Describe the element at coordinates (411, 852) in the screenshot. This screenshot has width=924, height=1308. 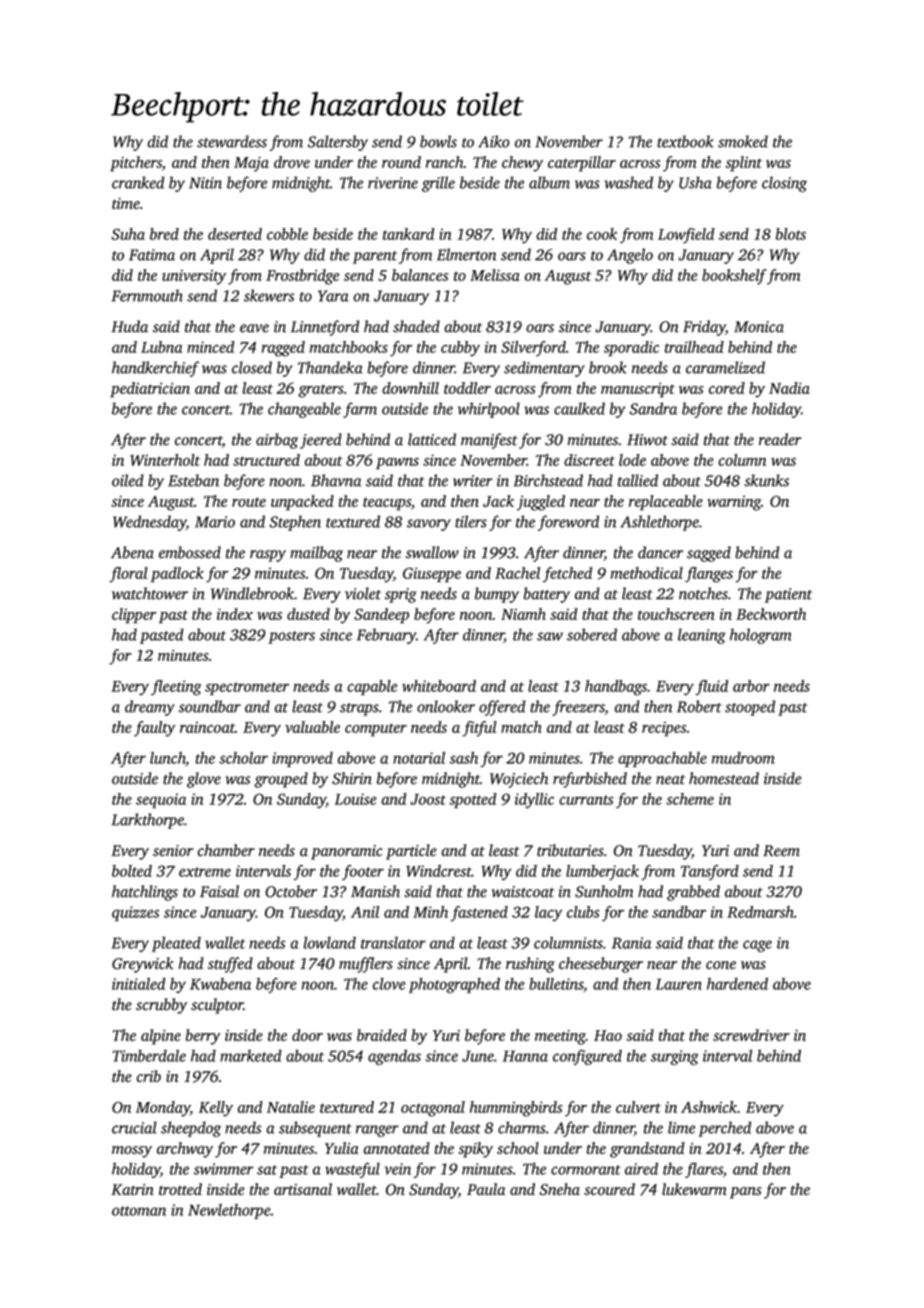
I see `particle` at that location.
